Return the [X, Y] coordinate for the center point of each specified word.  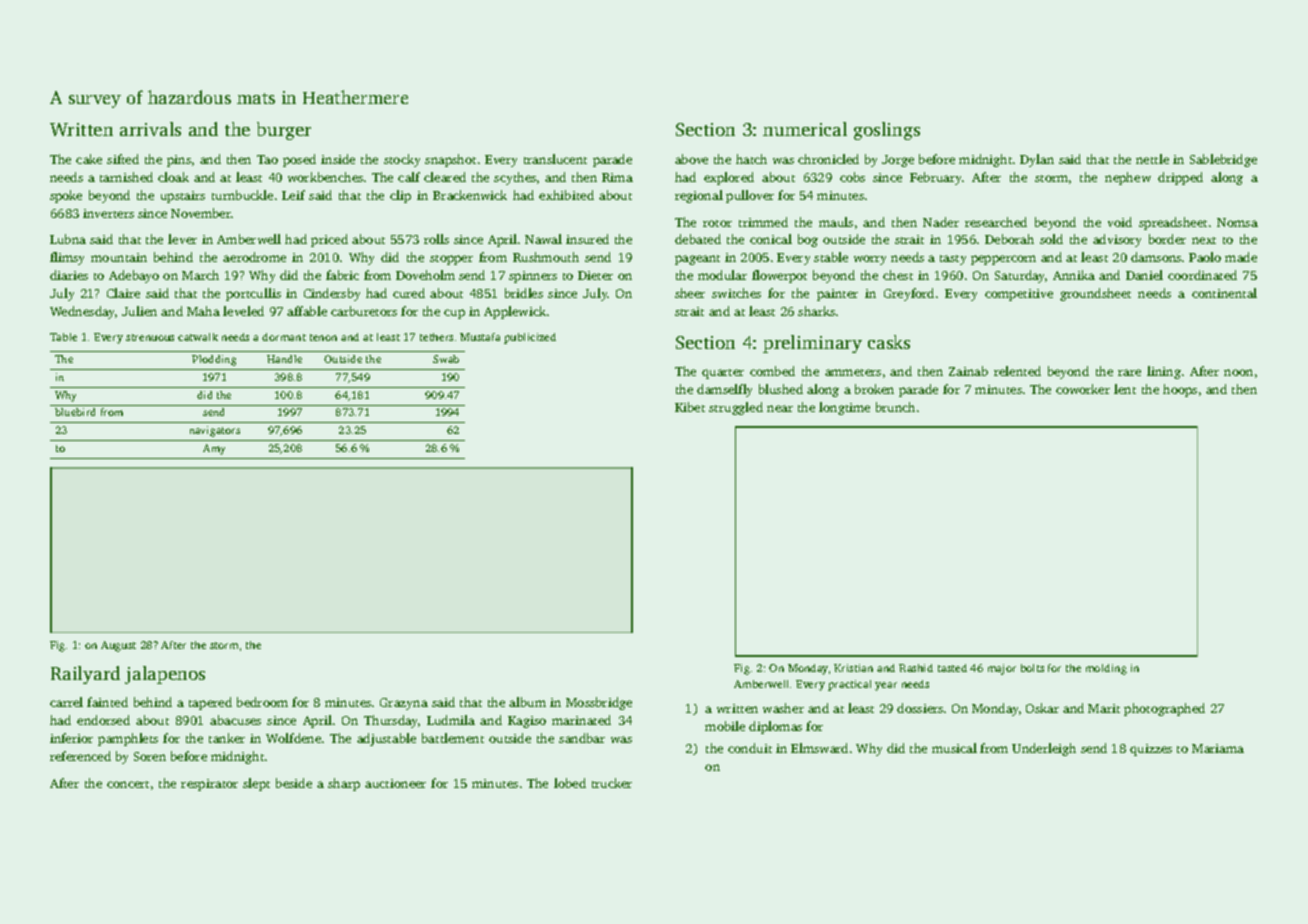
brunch [895, 407]
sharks [816, 311]
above [691, 159]
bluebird [75, 412]
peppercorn [1003, 260]
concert [128, 784]
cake [89, 159]
